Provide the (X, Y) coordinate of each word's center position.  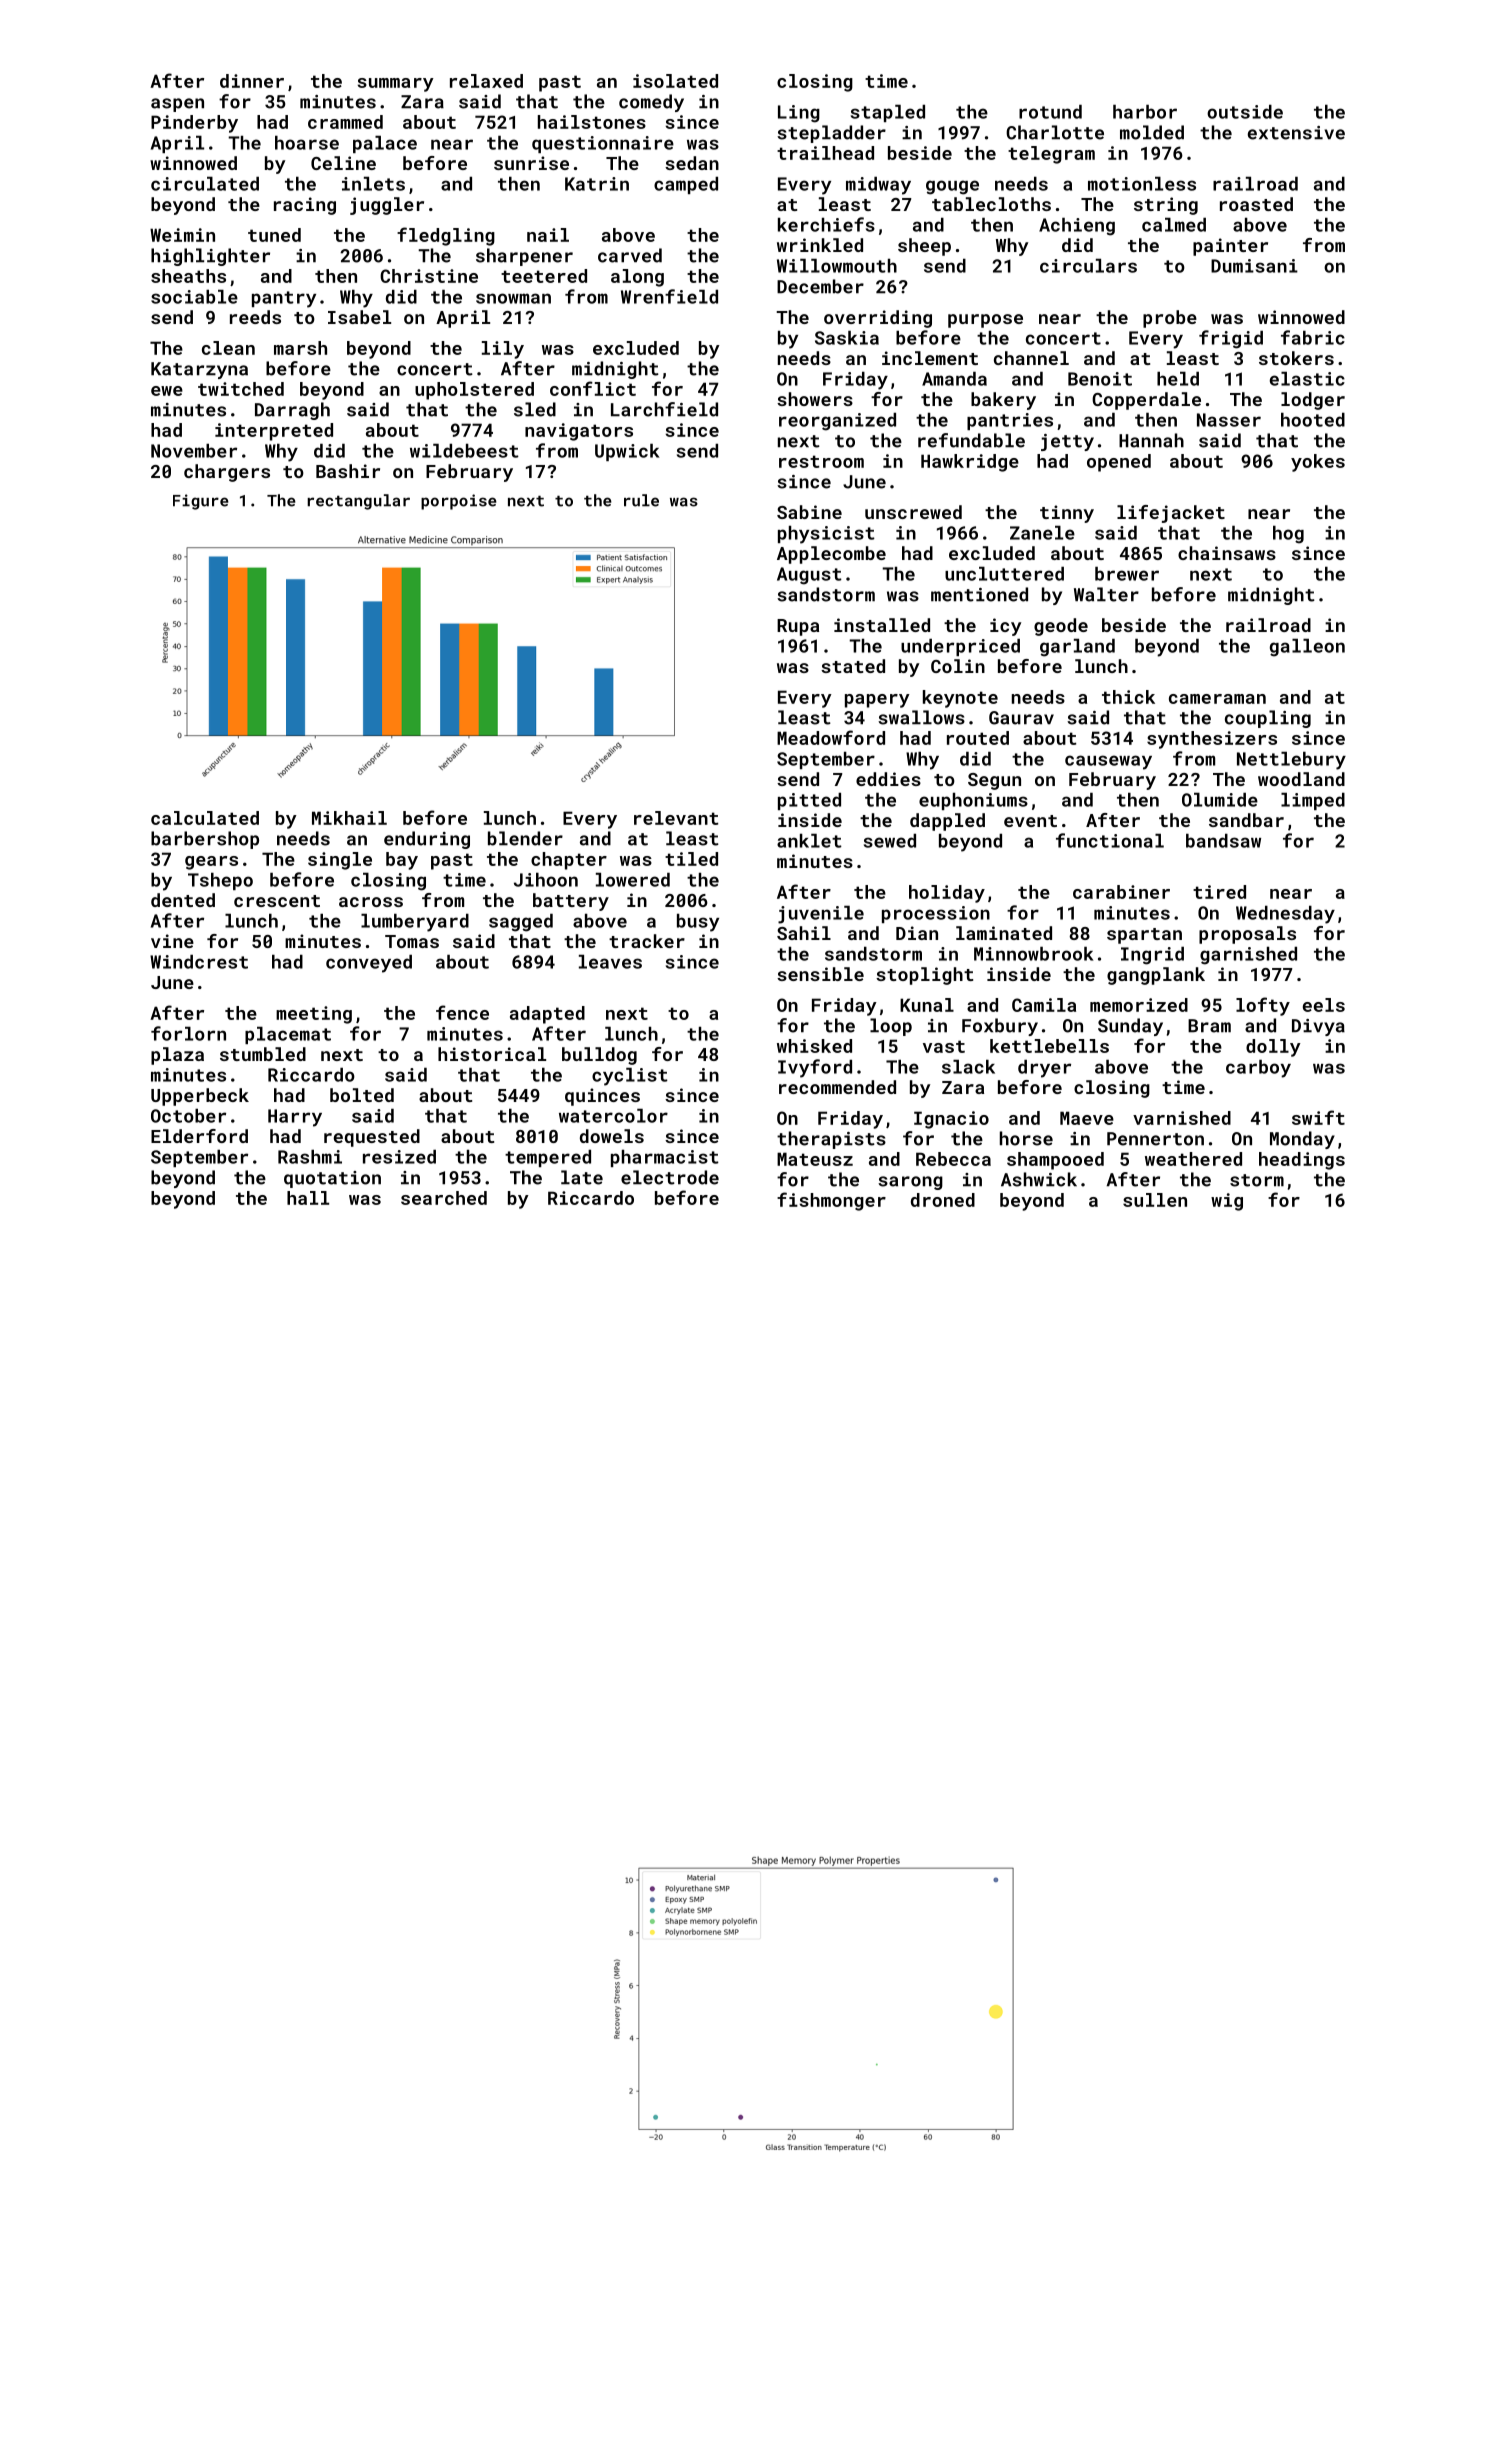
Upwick (627, 452)
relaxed (486, 81)
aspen (177, 105)
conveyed (369, 964)
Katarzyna (199, 370)
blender (525, 838)
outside (1245, 112)
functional (1110, 840)
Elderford (199, 1136)
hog (1288, 535)
